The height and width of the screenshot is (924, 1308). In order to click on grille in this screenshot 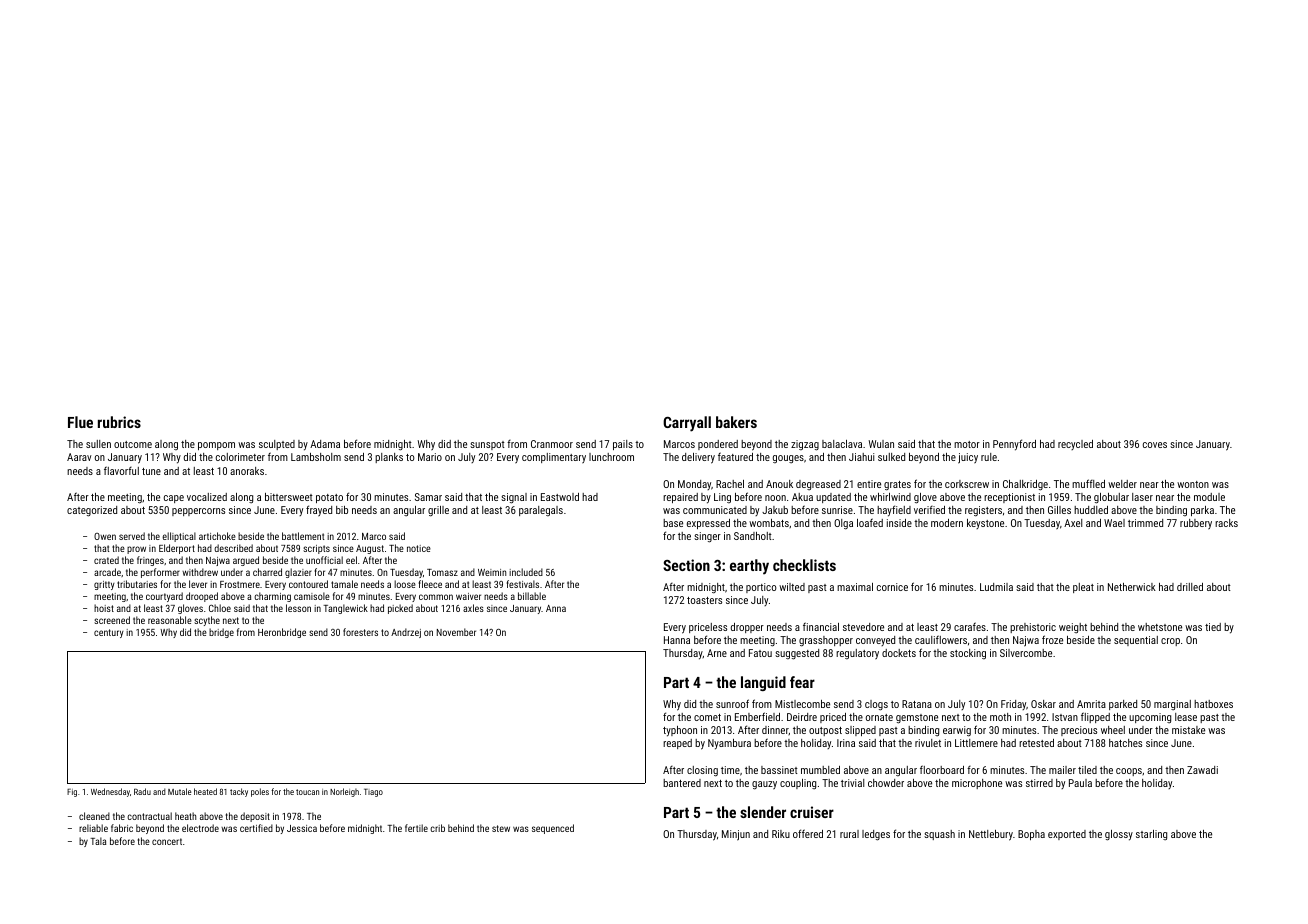, I will do `click(438, 511)`.
